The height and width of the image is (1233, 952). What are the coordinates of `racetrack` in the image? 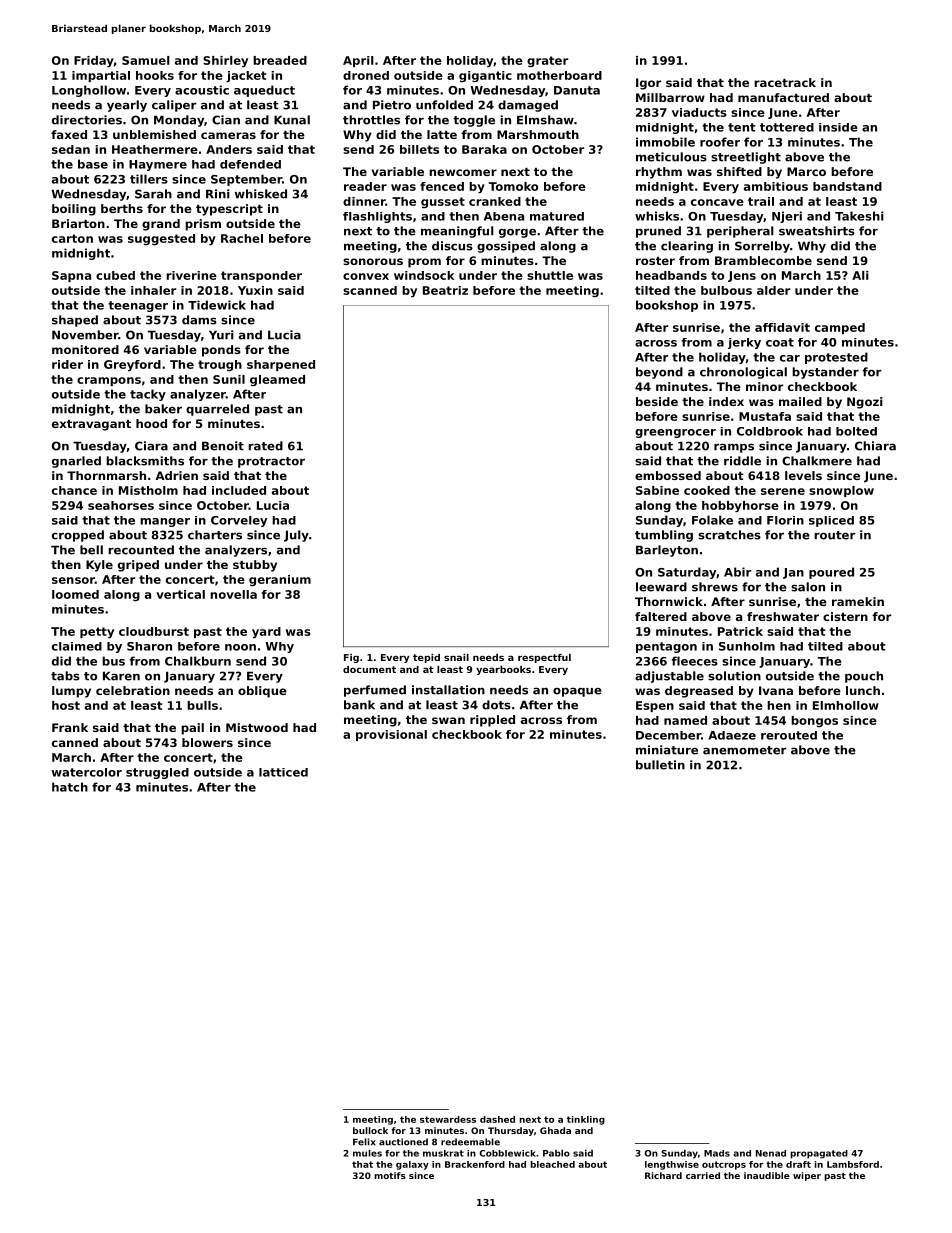 It's located at (785, 82).
